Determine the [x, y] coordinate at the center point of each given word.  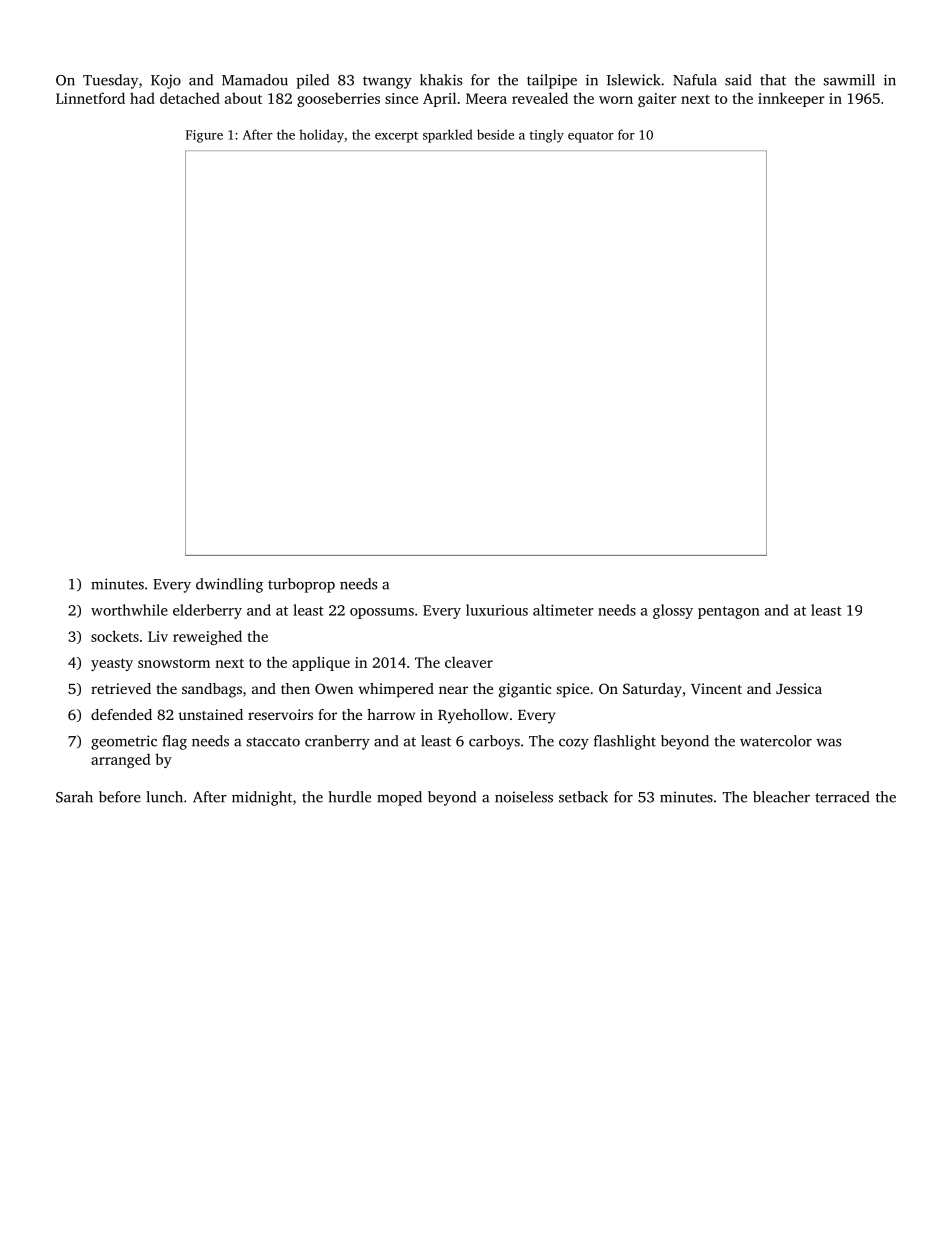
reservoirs [280, 714]
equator [591, 137]
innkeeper [791, 99]
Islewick [634, 80]
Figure [204, 136]
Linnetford [90, 98]
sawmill [849, 80]
